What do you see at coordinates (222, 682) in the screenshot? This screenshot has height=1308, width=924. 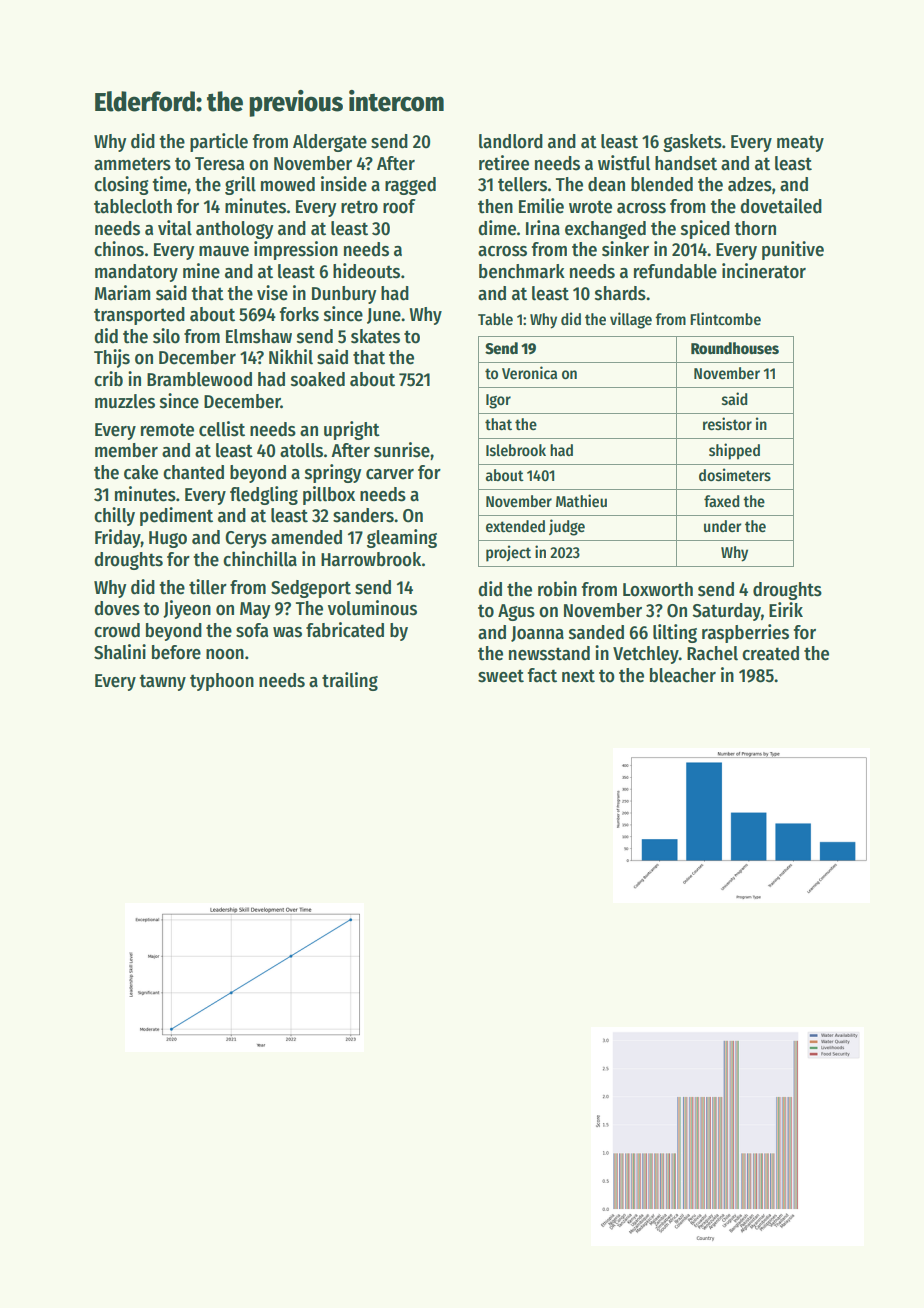 I see `typhoon` at bounding box center [222, 682].
